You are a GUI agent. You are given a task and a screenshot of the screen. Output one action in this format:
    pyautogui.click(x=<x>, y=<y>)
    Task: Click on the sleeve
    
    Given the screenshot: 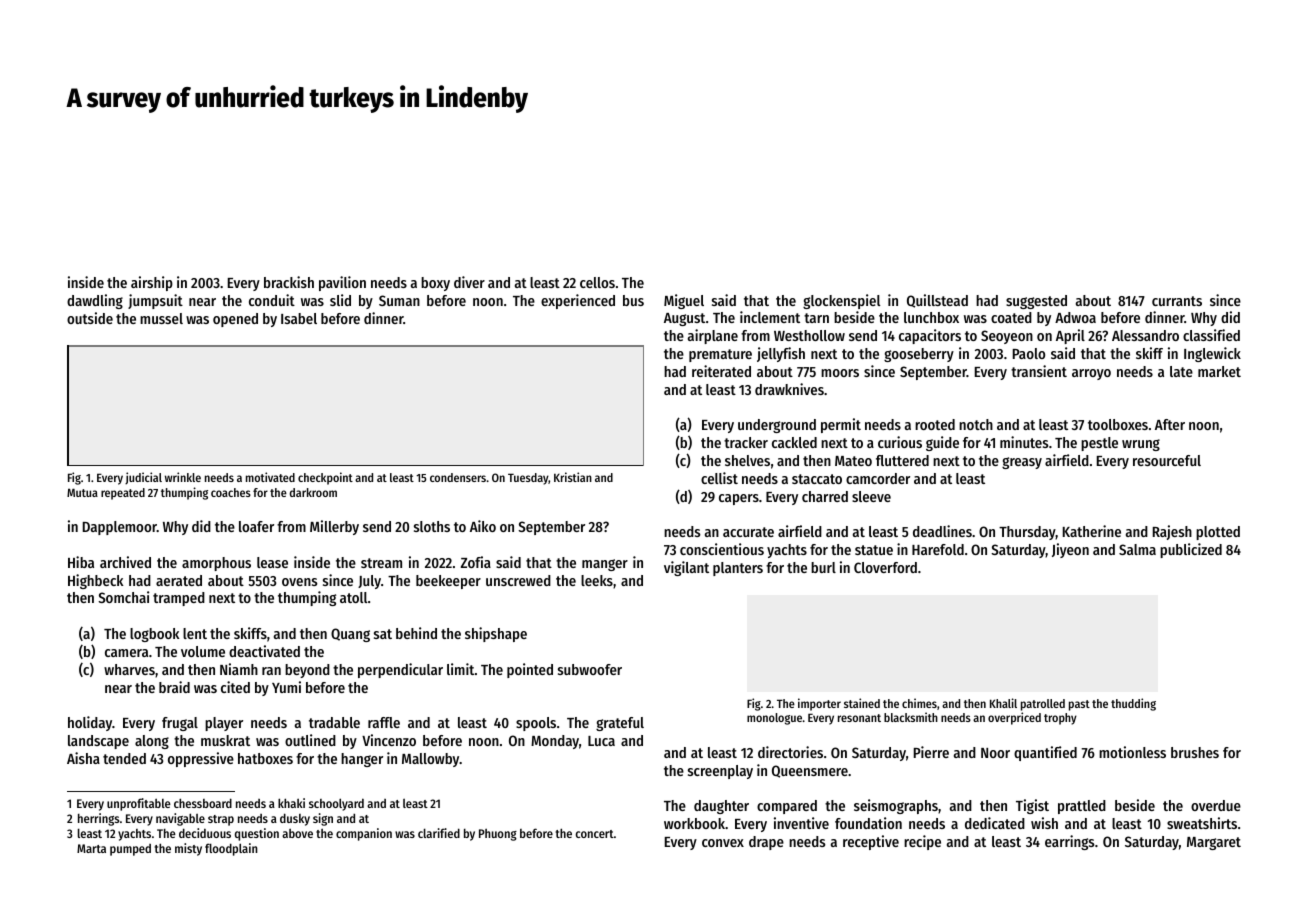 What is the action you would take?
    pyautogui.click(x=871, y=496)
